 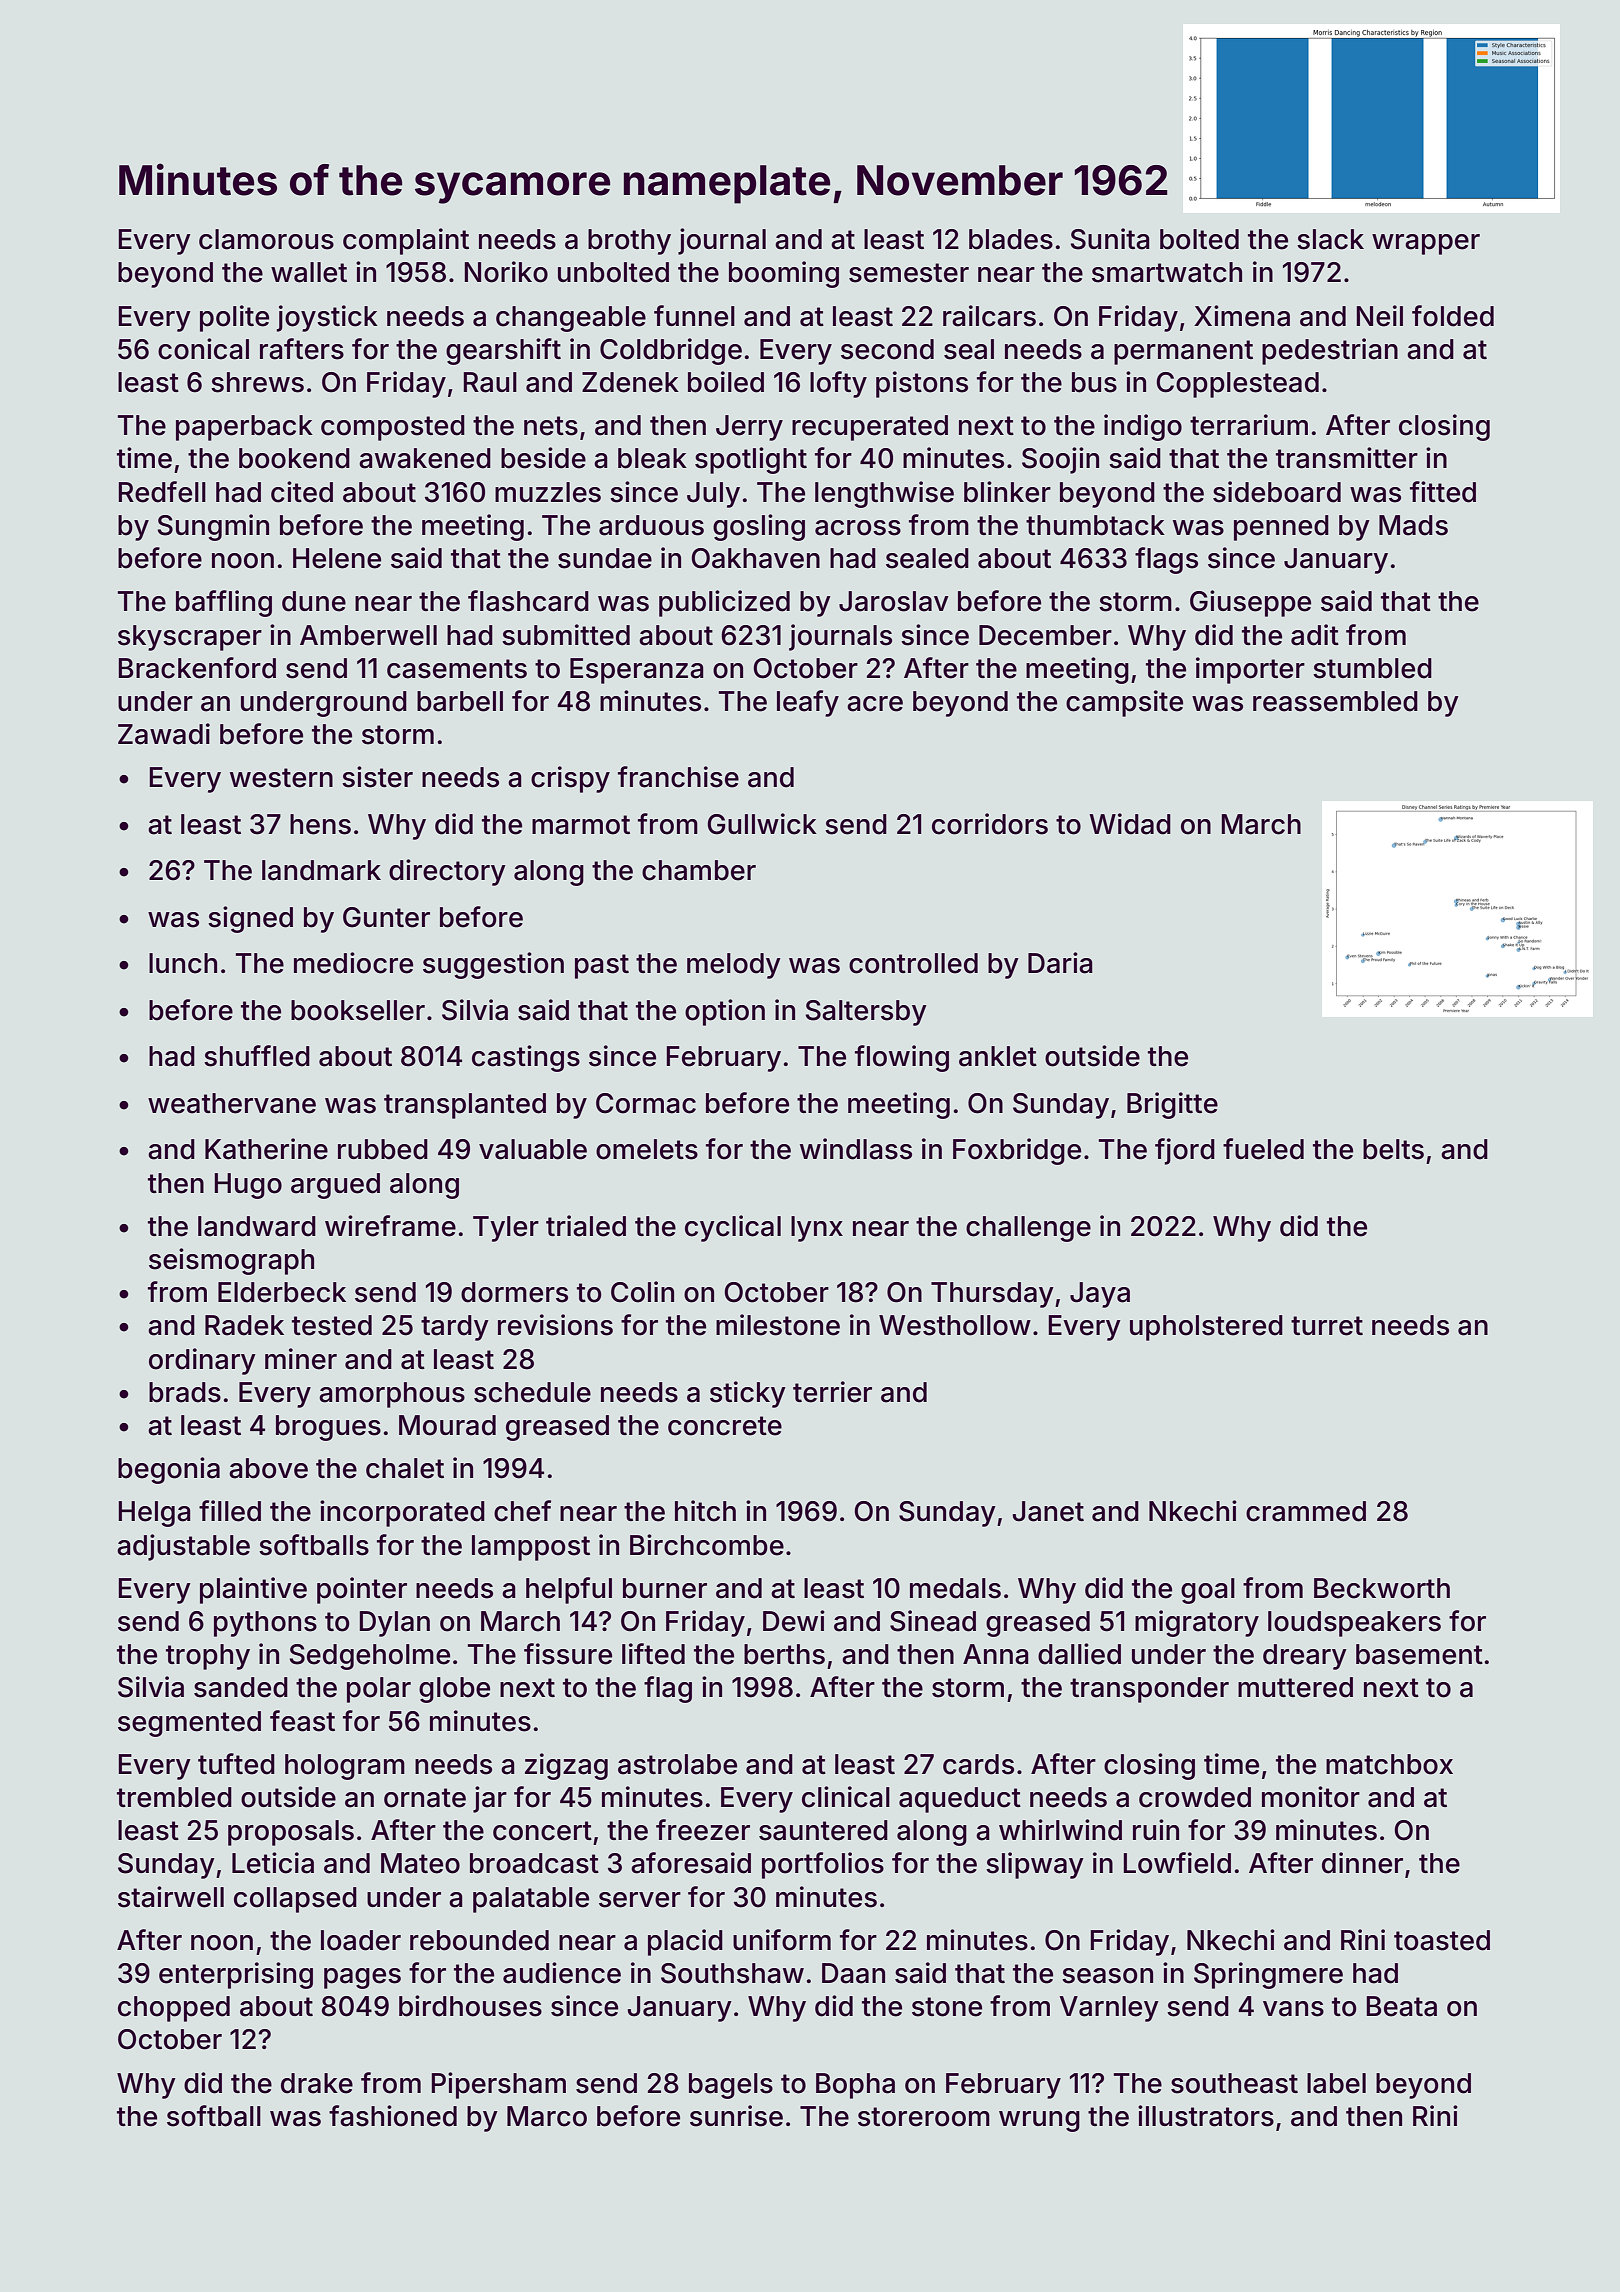 What do you see at coordinates (808, 703) in the document?
I see `leafy` at bounding box center [808, 703].
